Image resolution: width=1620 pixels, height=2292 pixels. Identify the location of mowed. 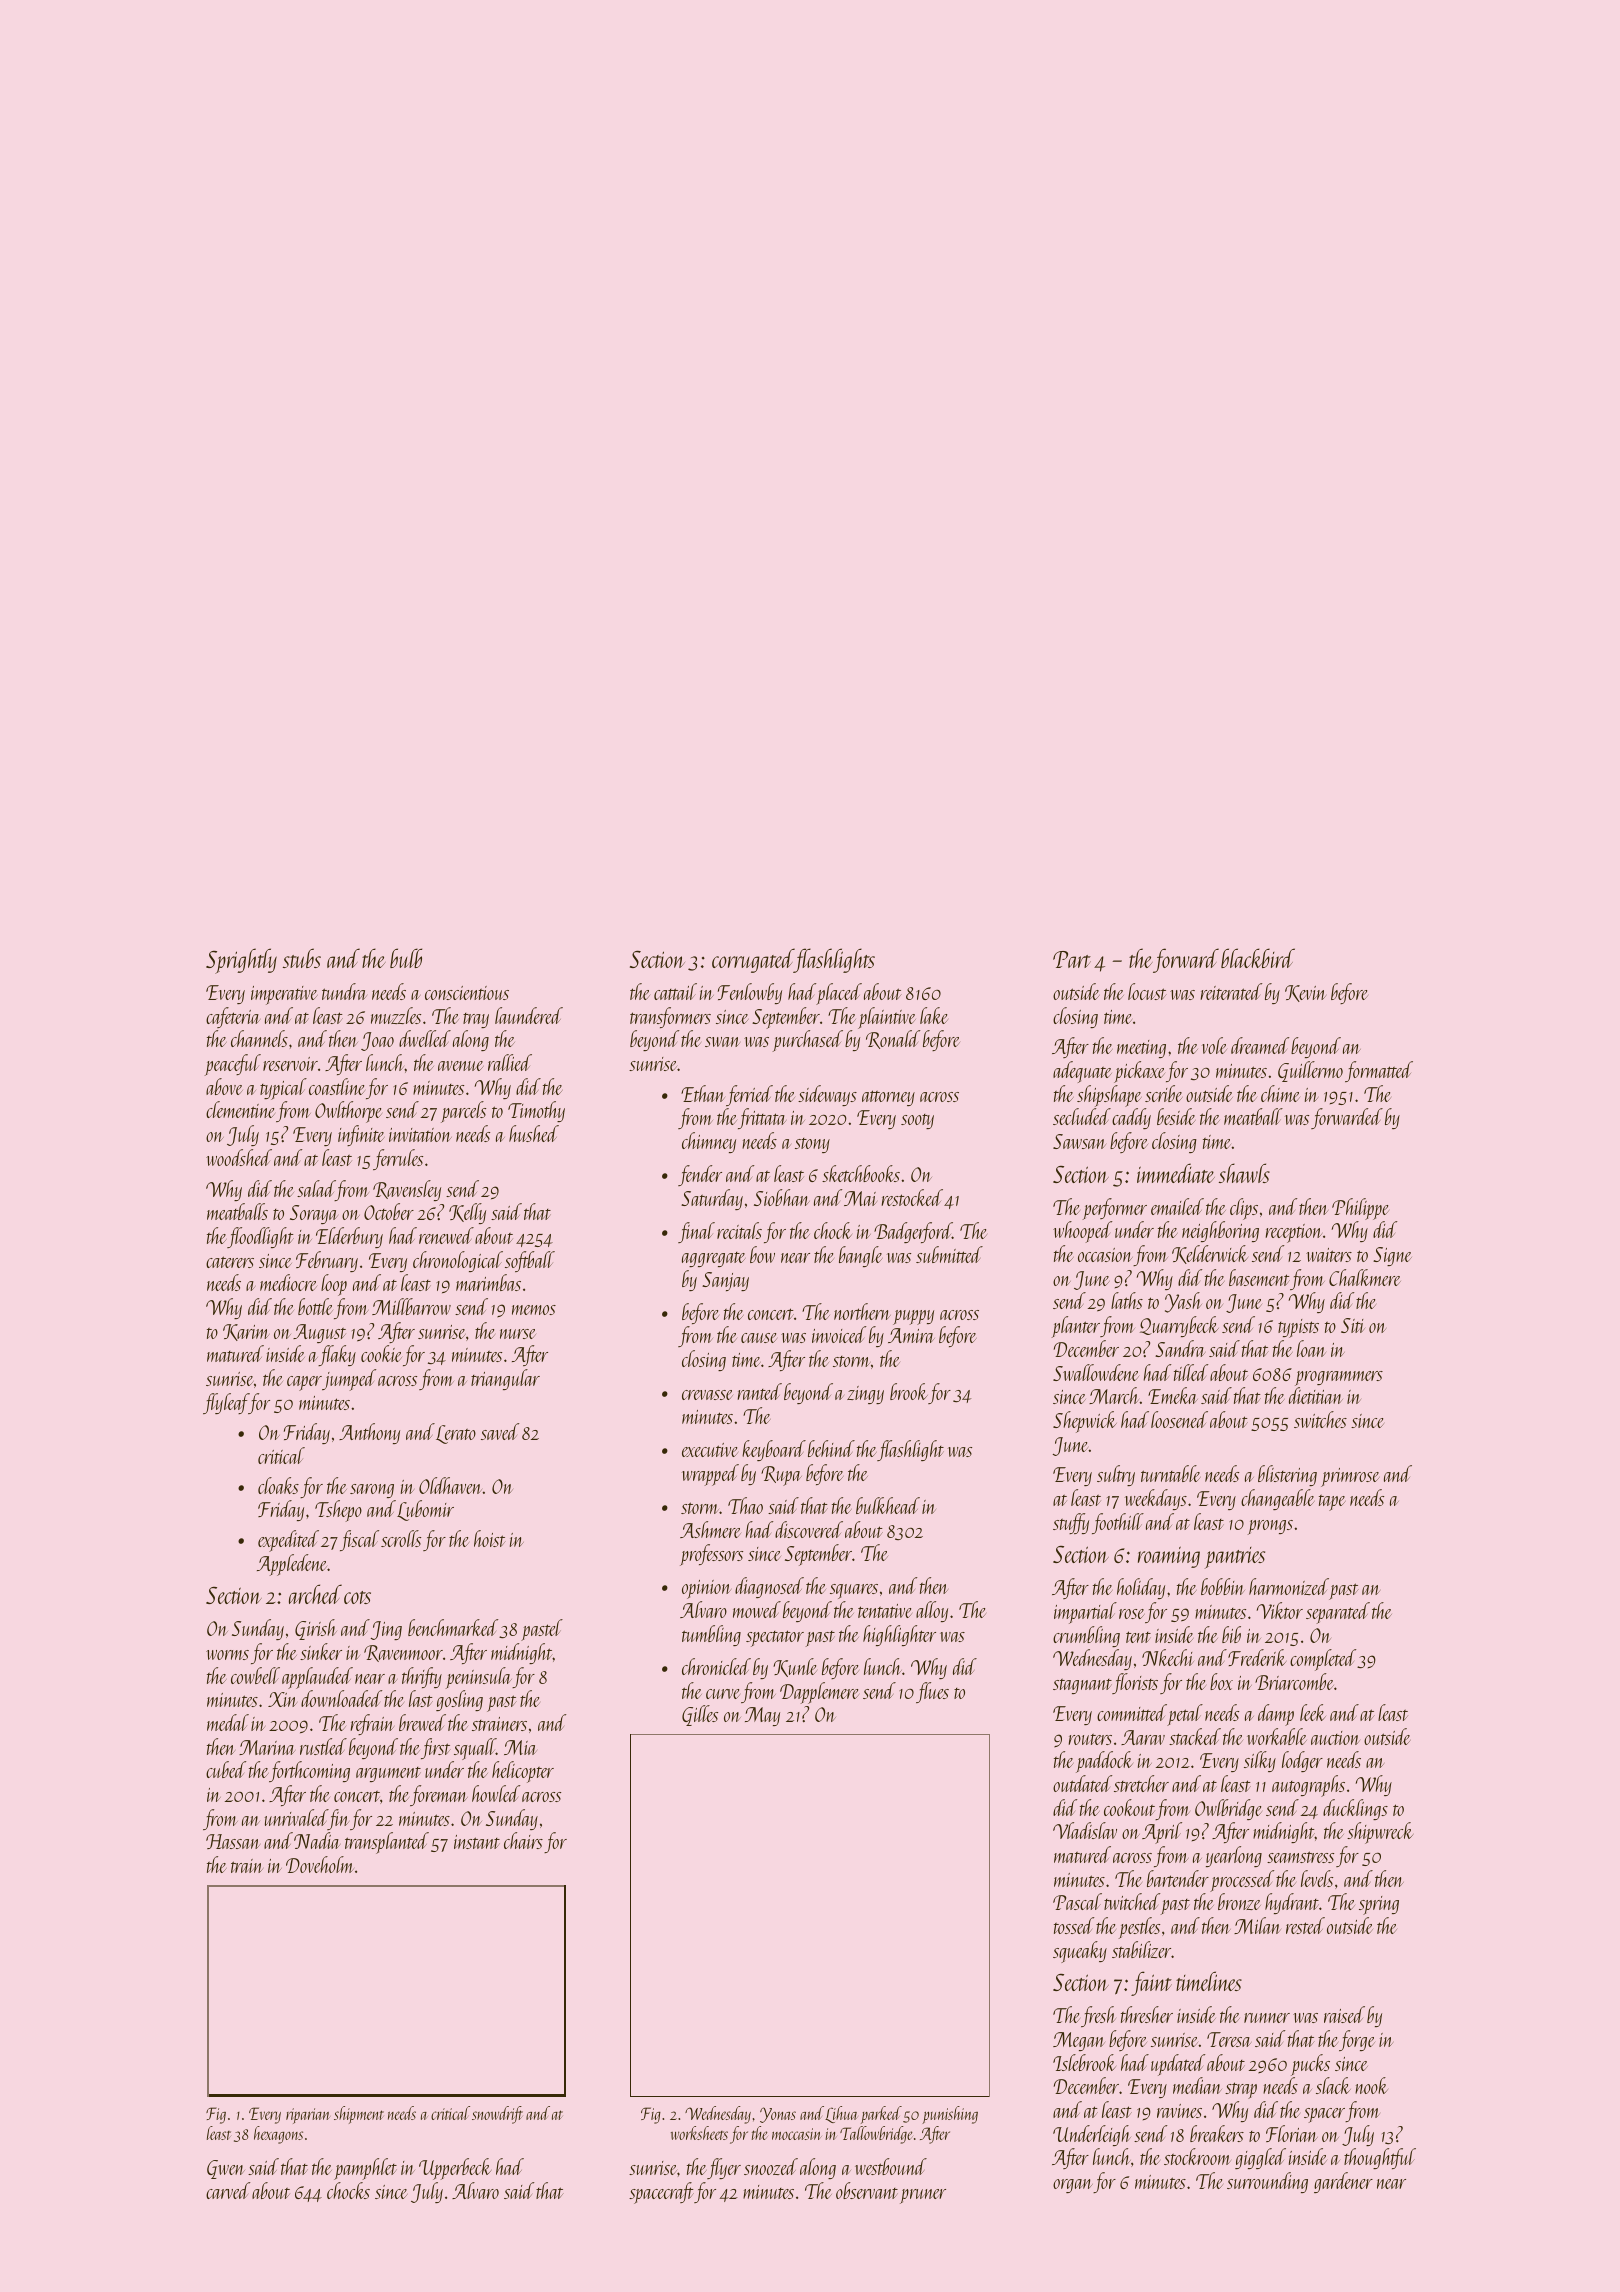
(757, 1609).
